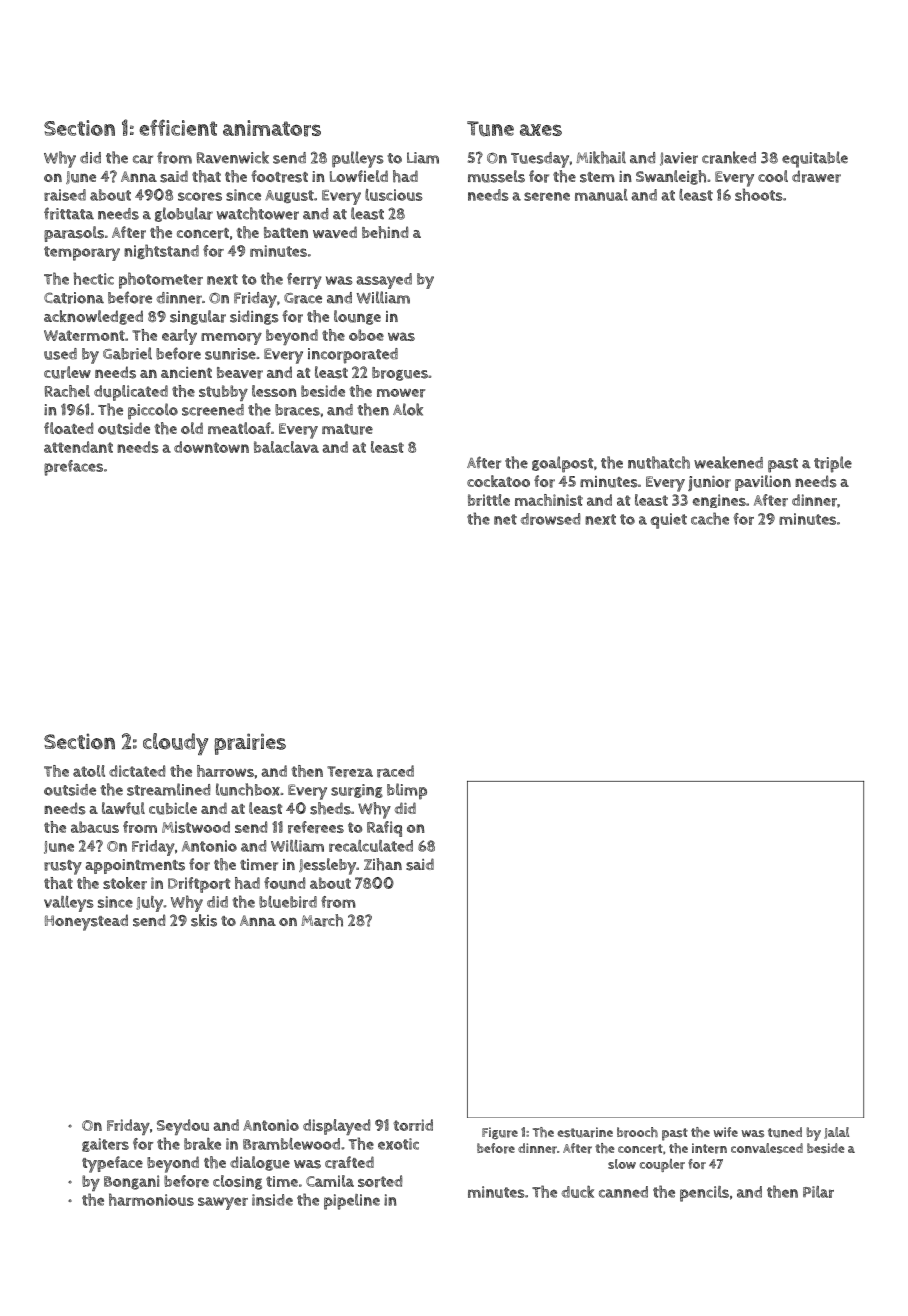 The height and width of the document is (1316, 908). What do you see at coordinates (836, 1133) in the document?
I see `Jalal` at bounding box center [836, 1133].
